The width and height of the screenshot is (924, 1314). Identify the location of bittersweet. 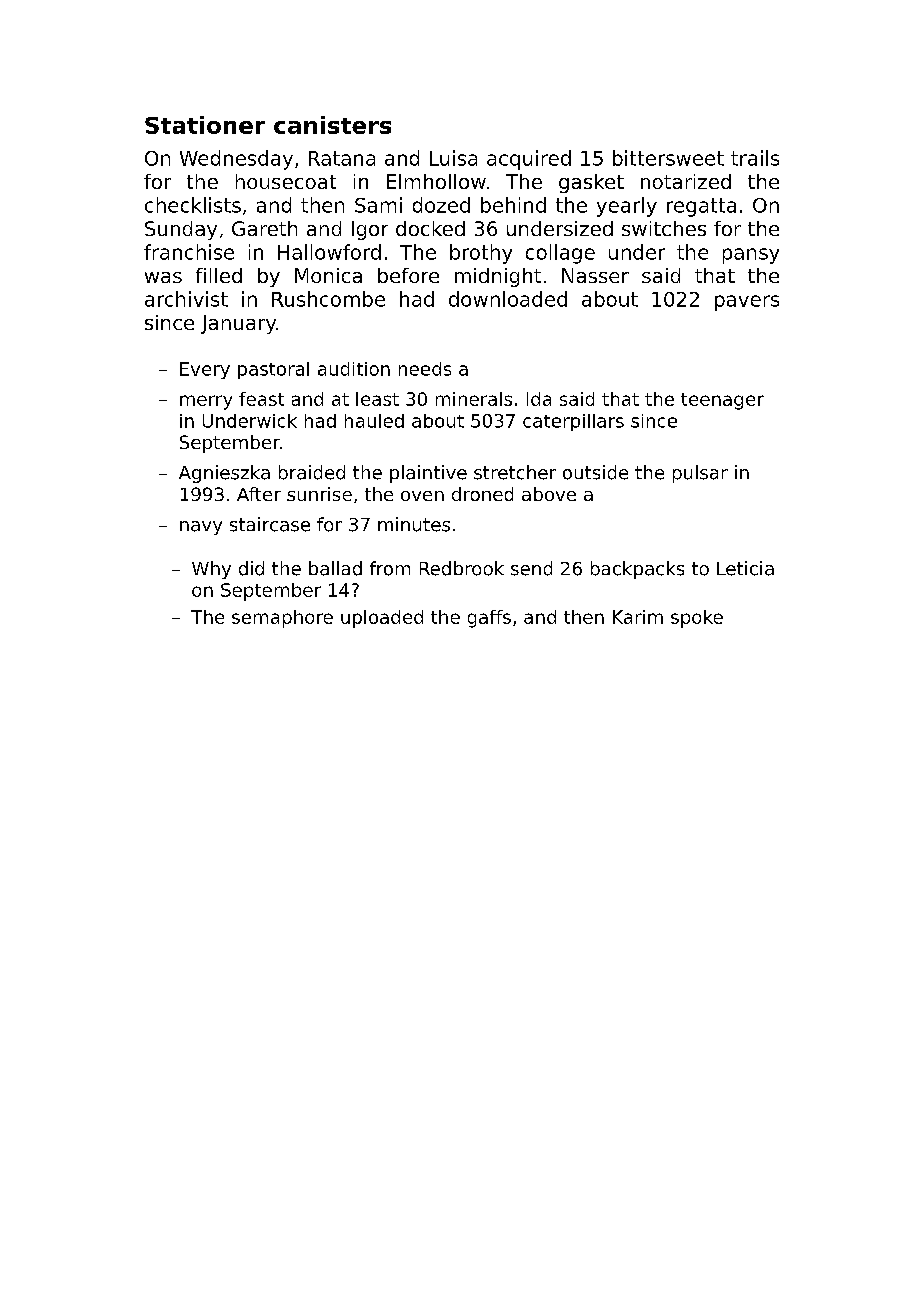
(668, 158).
